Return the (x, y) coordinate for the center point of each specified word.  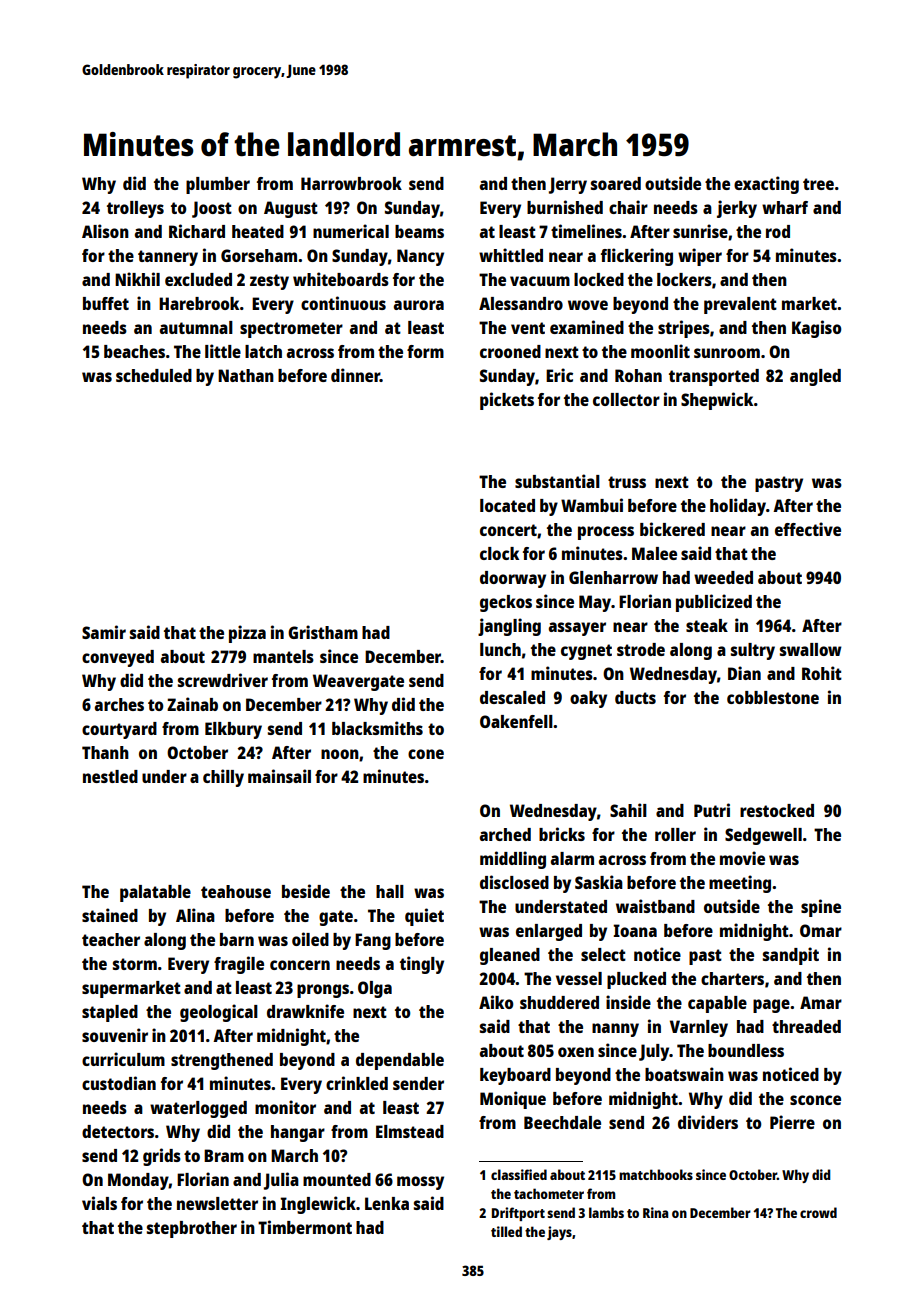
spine (821, 908)
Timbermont (305, 1227)
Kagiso (817, 329)
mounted (337, 1179)
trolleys (135, 209)
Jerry (568, 185)
